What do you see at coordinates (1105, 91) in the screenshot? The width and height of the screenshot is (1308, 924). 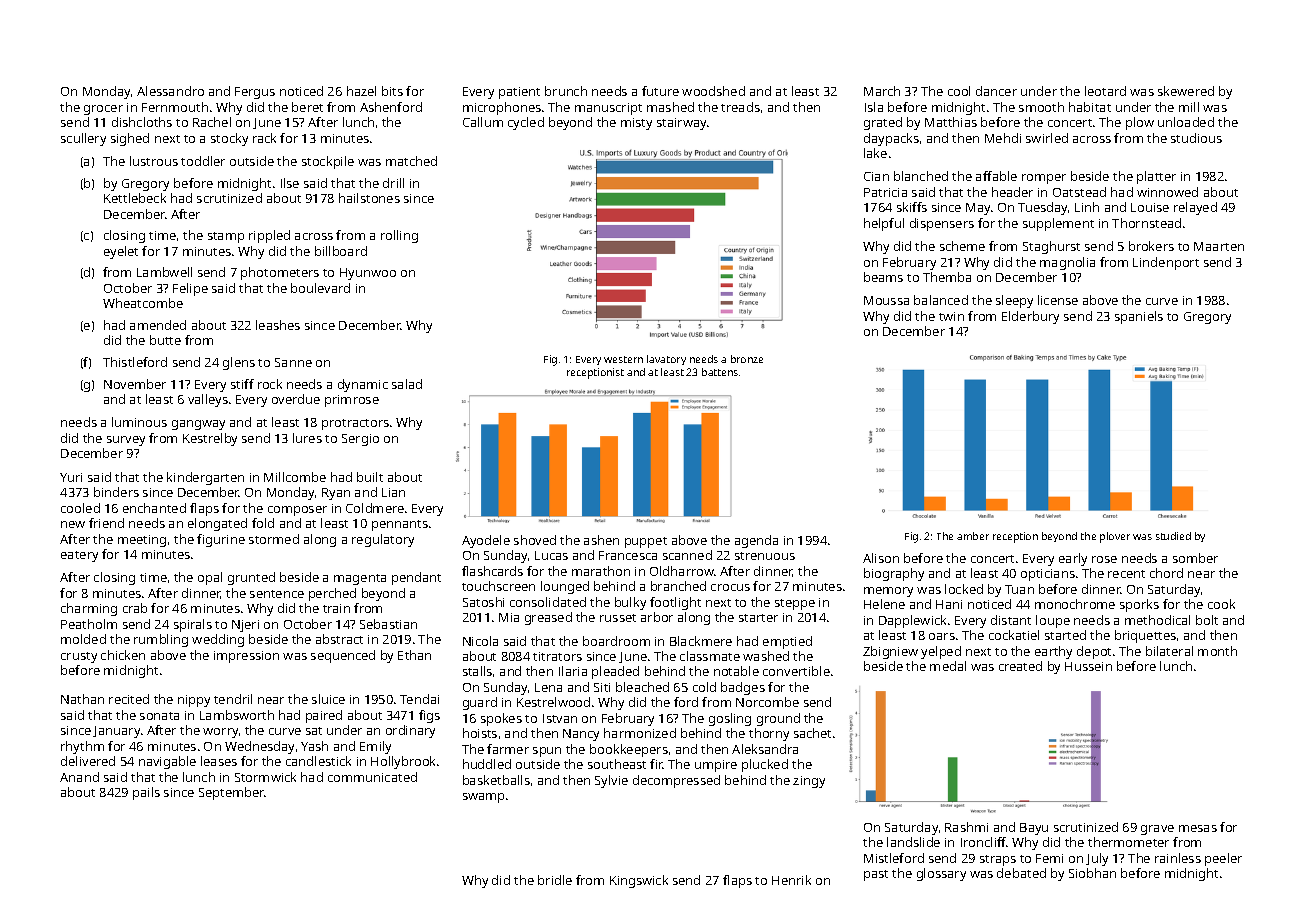 I see `leotard` at bounding box center [1105, 91].
